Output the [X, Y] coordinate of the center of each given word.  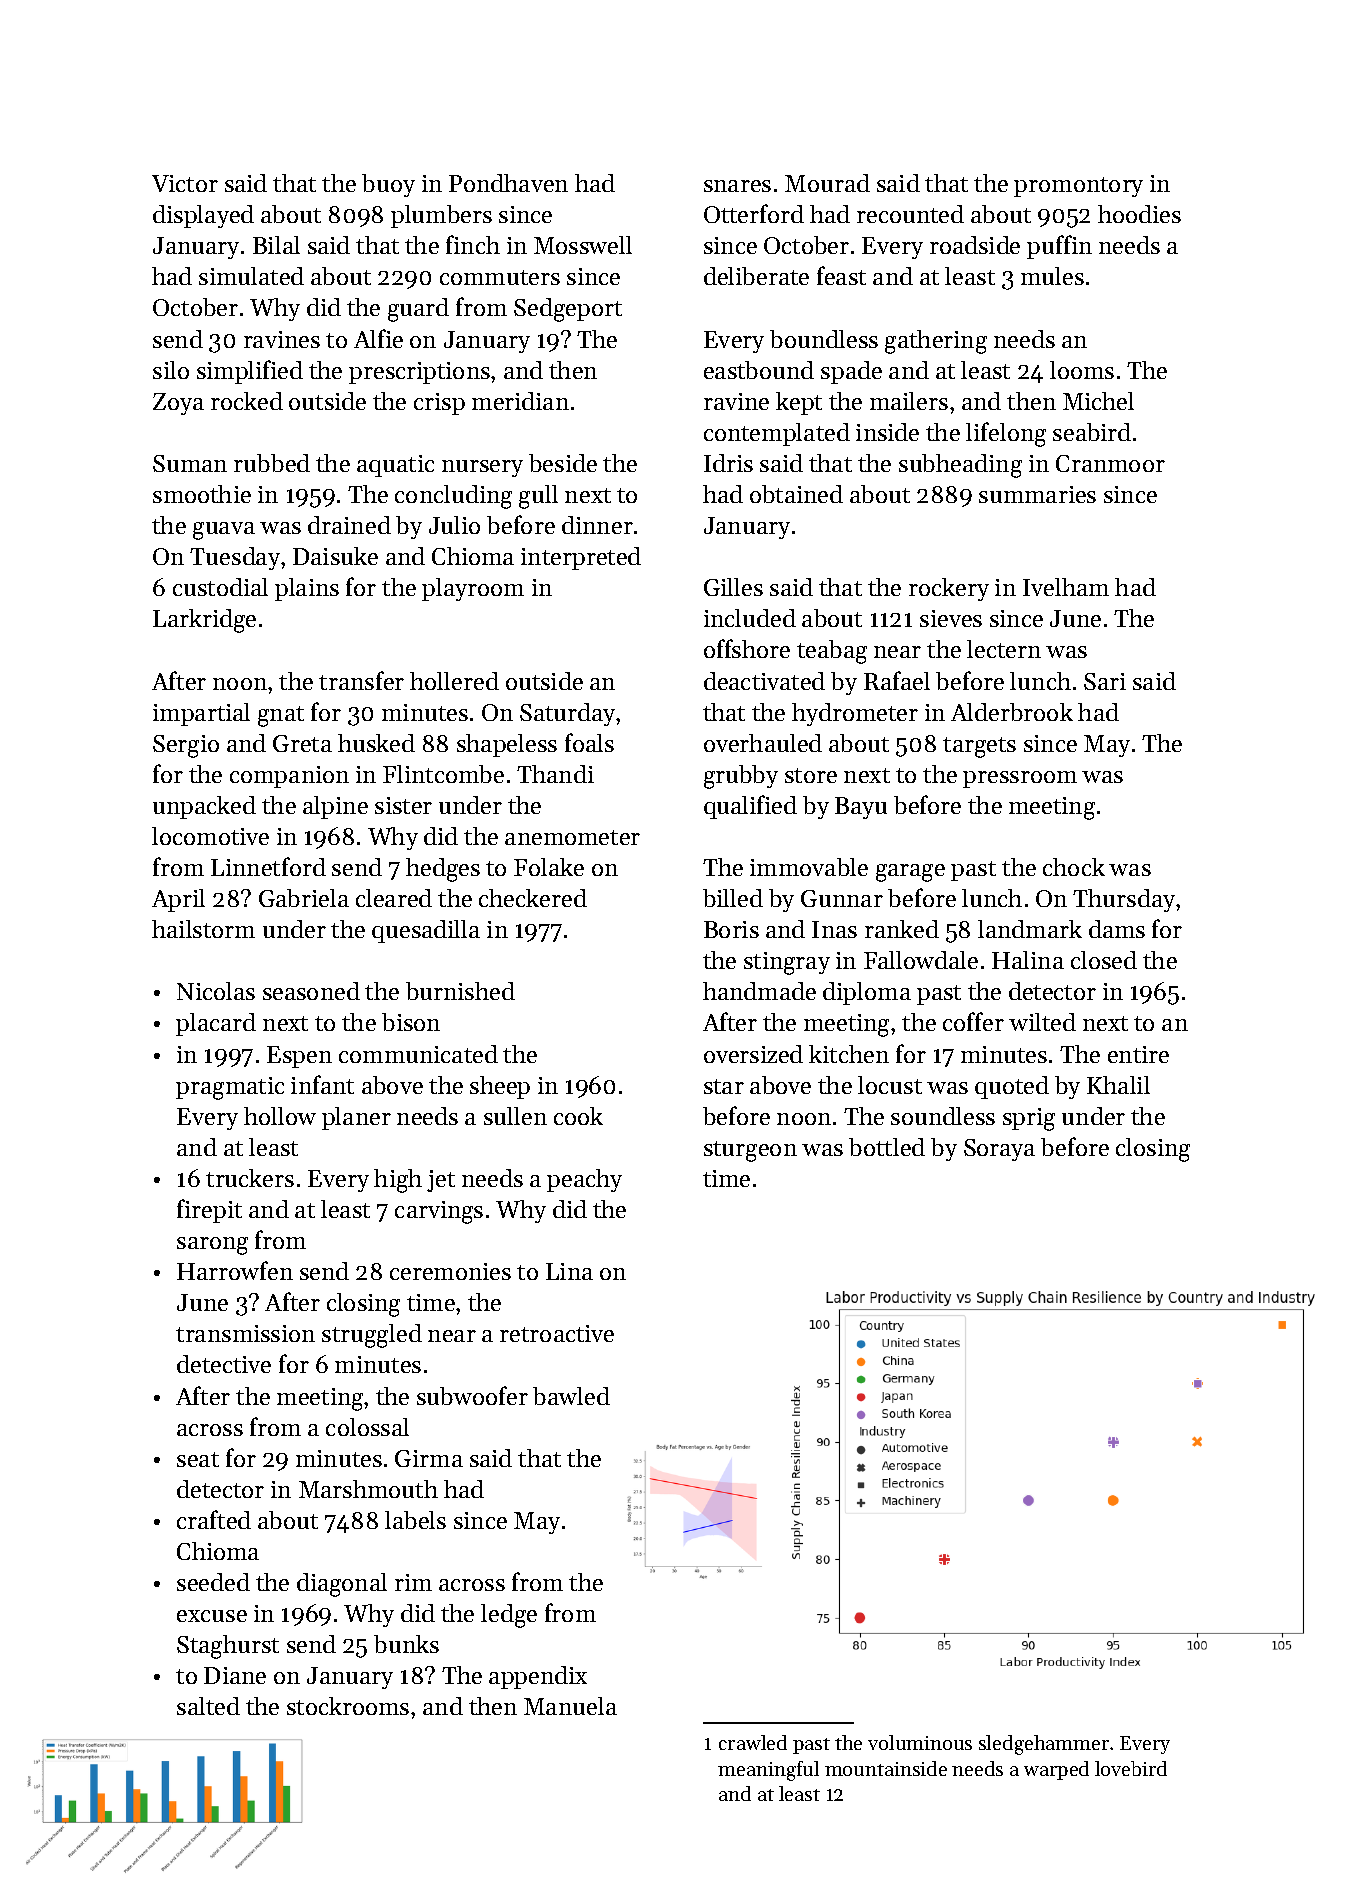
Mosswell [583, 245]
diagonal [342, 1585]
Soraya [999, 1150]
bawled [571, 1396]
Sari [1105, 681]
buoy [388, 185]
